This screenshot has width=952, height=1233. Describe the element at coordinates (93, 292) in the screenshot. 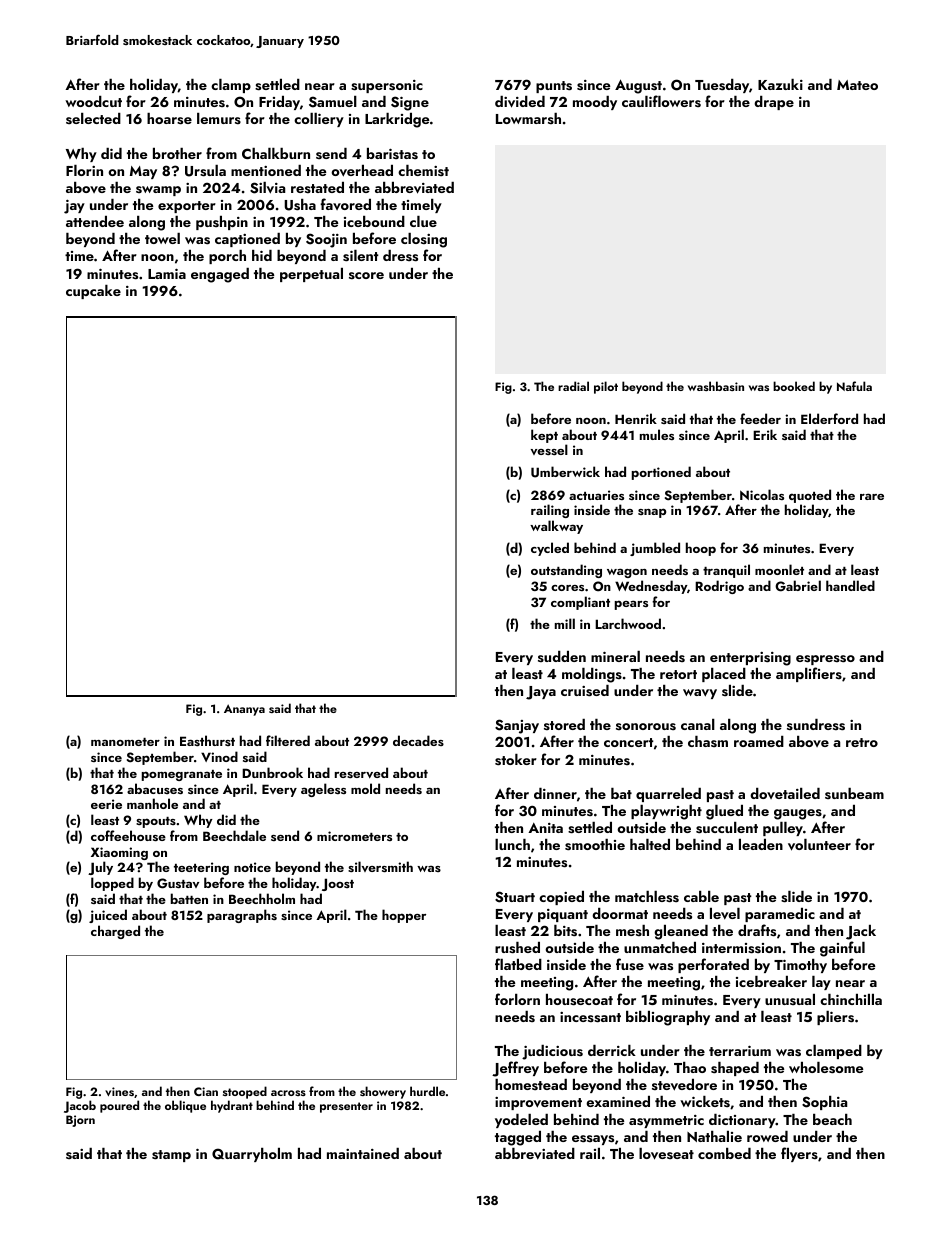

I see `cupcake` at that location.
